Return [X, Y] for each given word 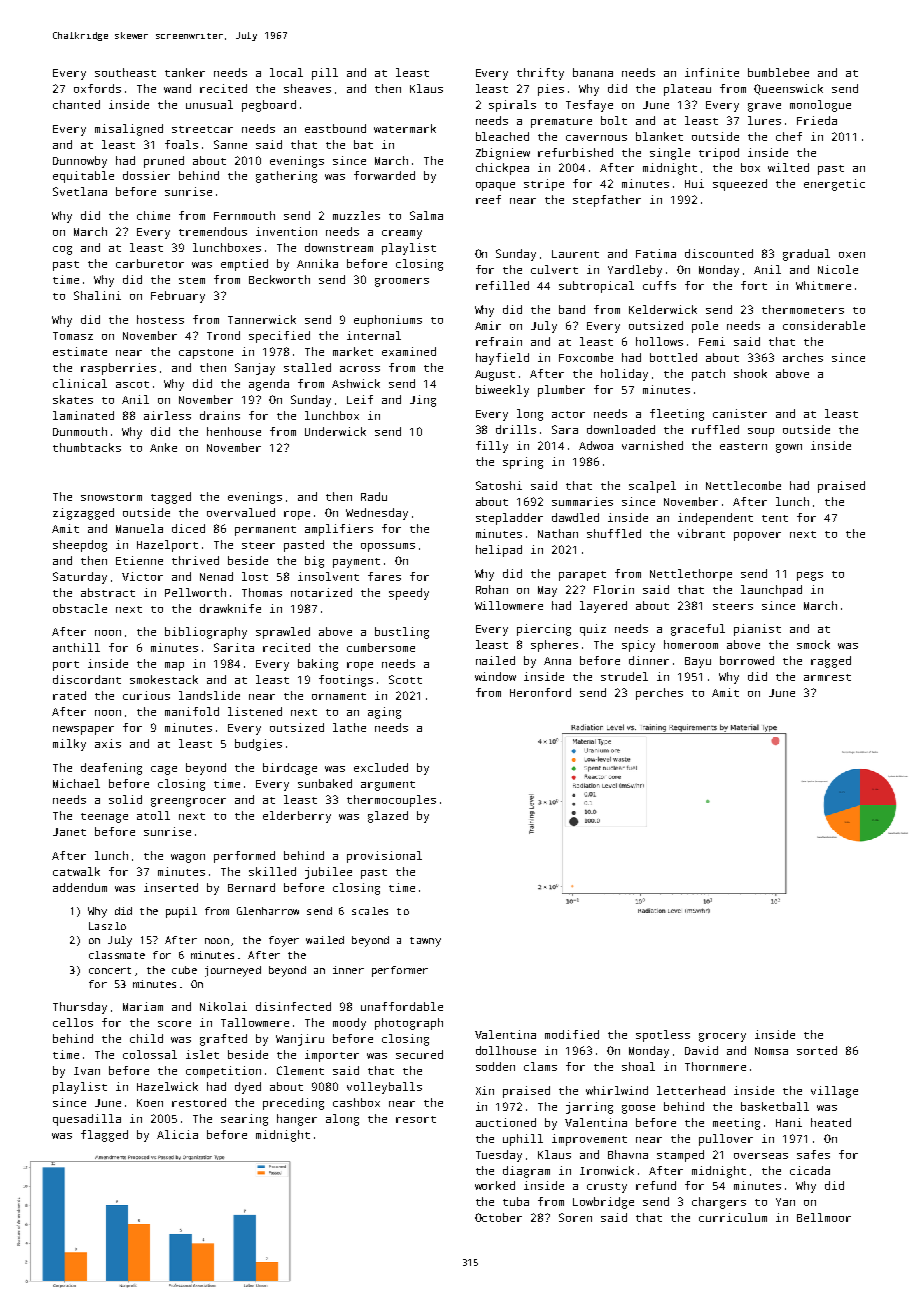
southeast [125, 72]
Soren [575, 1217]
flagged [104, 1136]
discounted [719, 253]
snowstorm [111, 497]
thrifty [540, 74]
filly [492, 447]
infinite [712, 72]
